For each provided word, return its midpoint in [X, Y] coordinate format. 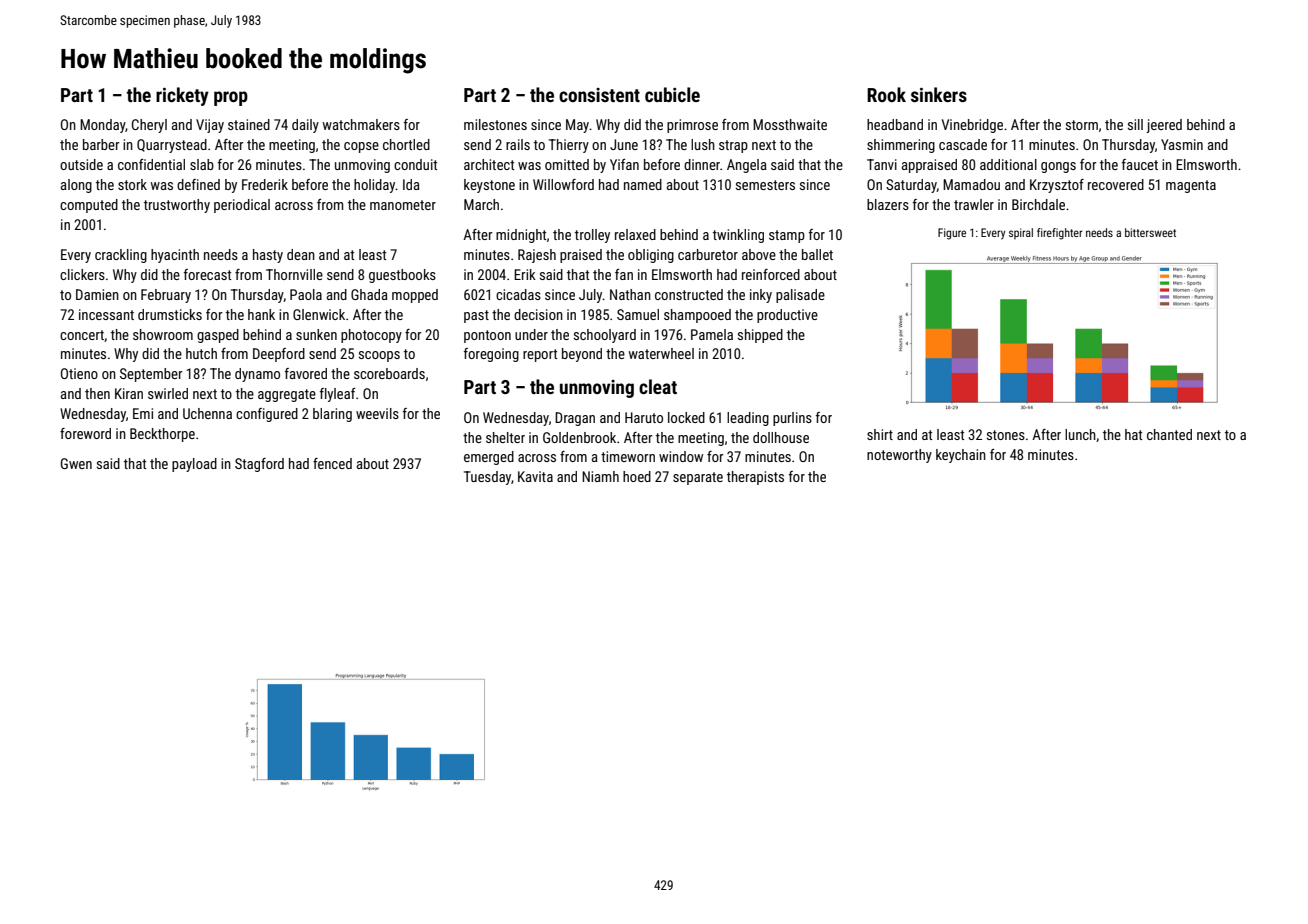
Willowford [563, 184]
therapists [755, 478]
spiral [1021, 233]
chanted [1169, 434]
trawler [974, 204]
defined [198, 184]
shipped [760, 336]
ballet [817, 254]
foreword [85, 433]
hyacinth [175, 256]
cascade [963, 144]
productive [787, 316]
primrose [692, 126]
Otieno [79, 373]
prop [231, 98]
